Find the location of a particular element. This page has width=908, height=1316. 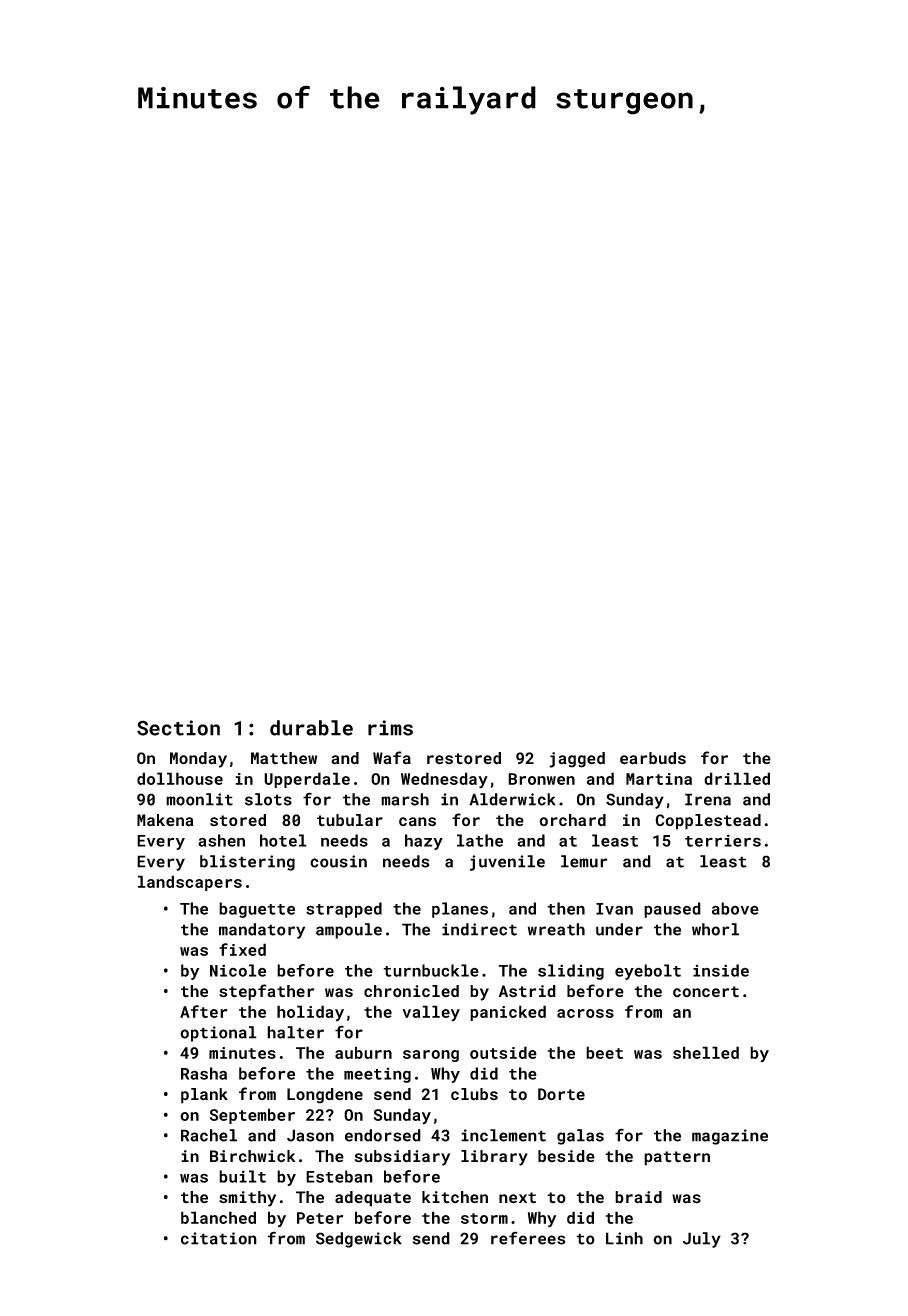

mandatory is located at coordinates (262, 931).
